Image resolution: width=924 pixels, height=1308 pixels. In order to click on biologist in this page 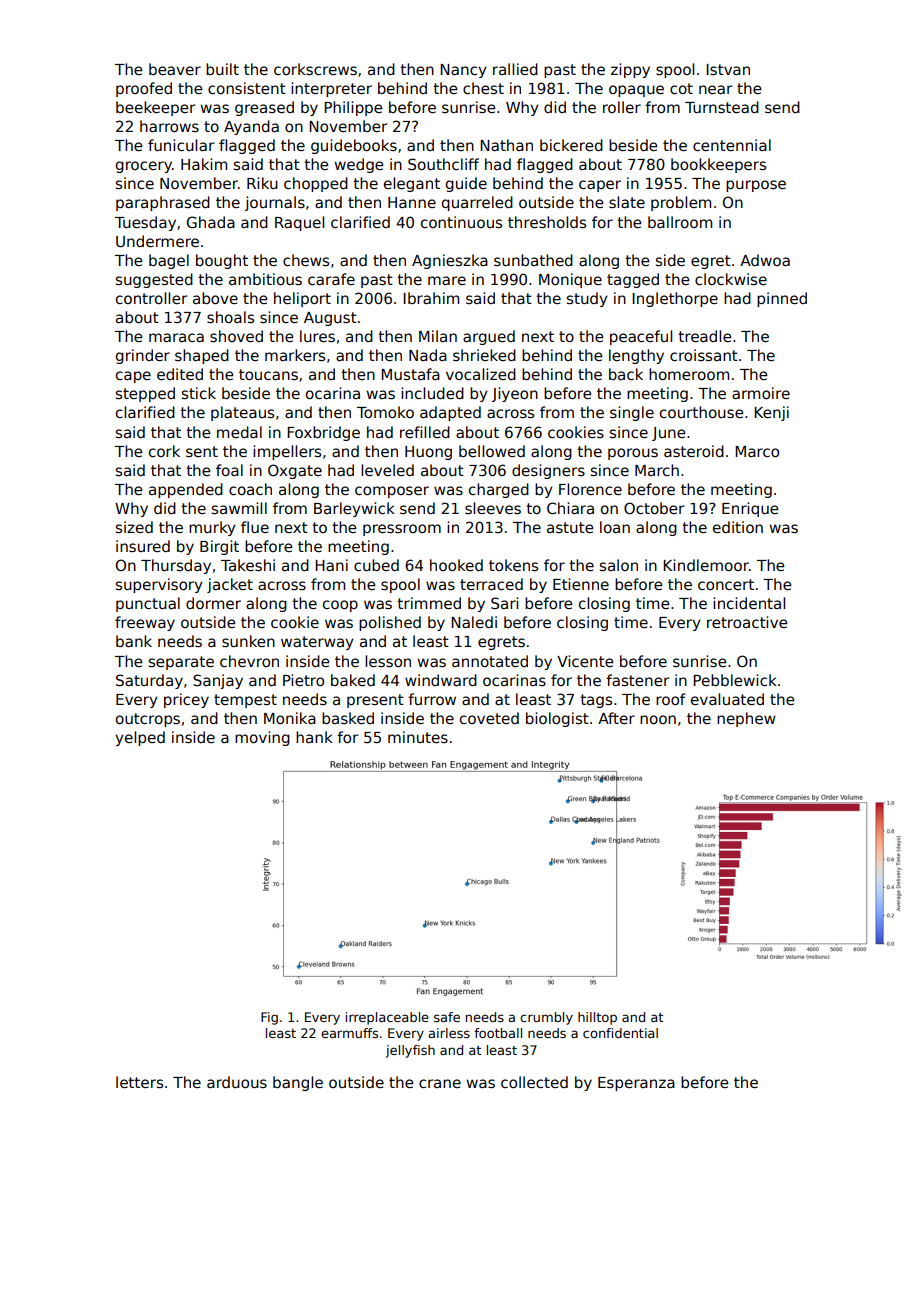, I will do `click(557, 719)`.
